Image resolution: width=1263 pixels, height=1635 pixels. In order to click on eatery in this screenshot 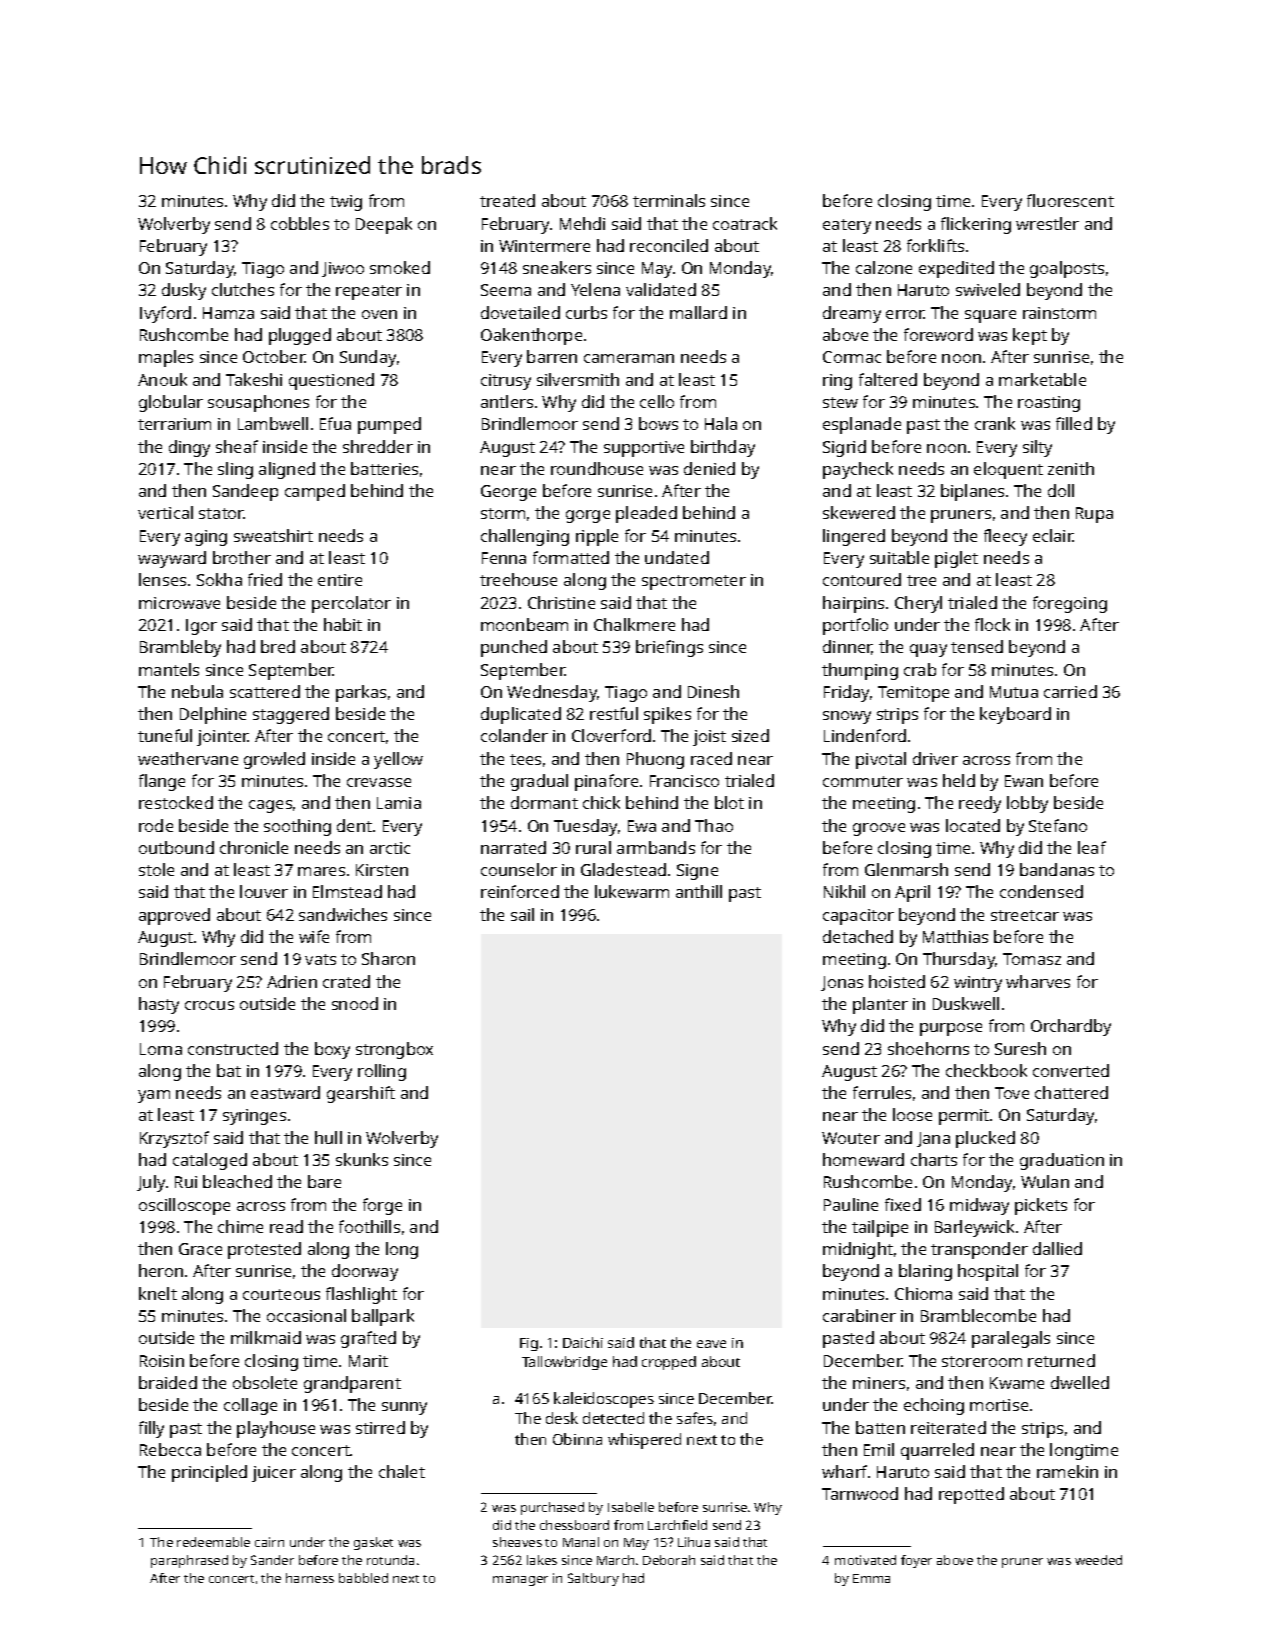, I will do `click(847, 226)`.
